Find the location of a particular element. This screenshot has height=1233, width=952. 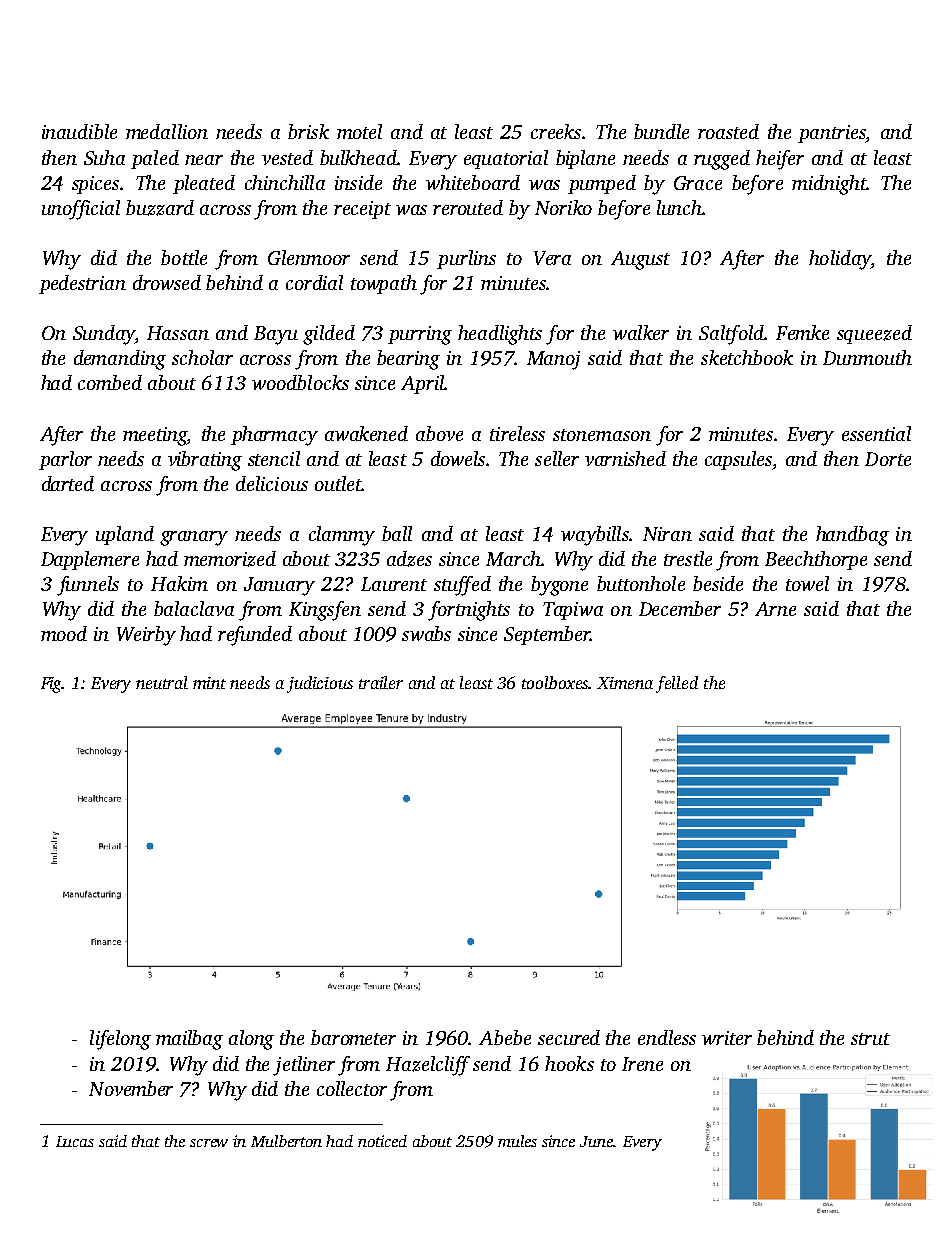

Grace is located at coordinates (698, 183).
